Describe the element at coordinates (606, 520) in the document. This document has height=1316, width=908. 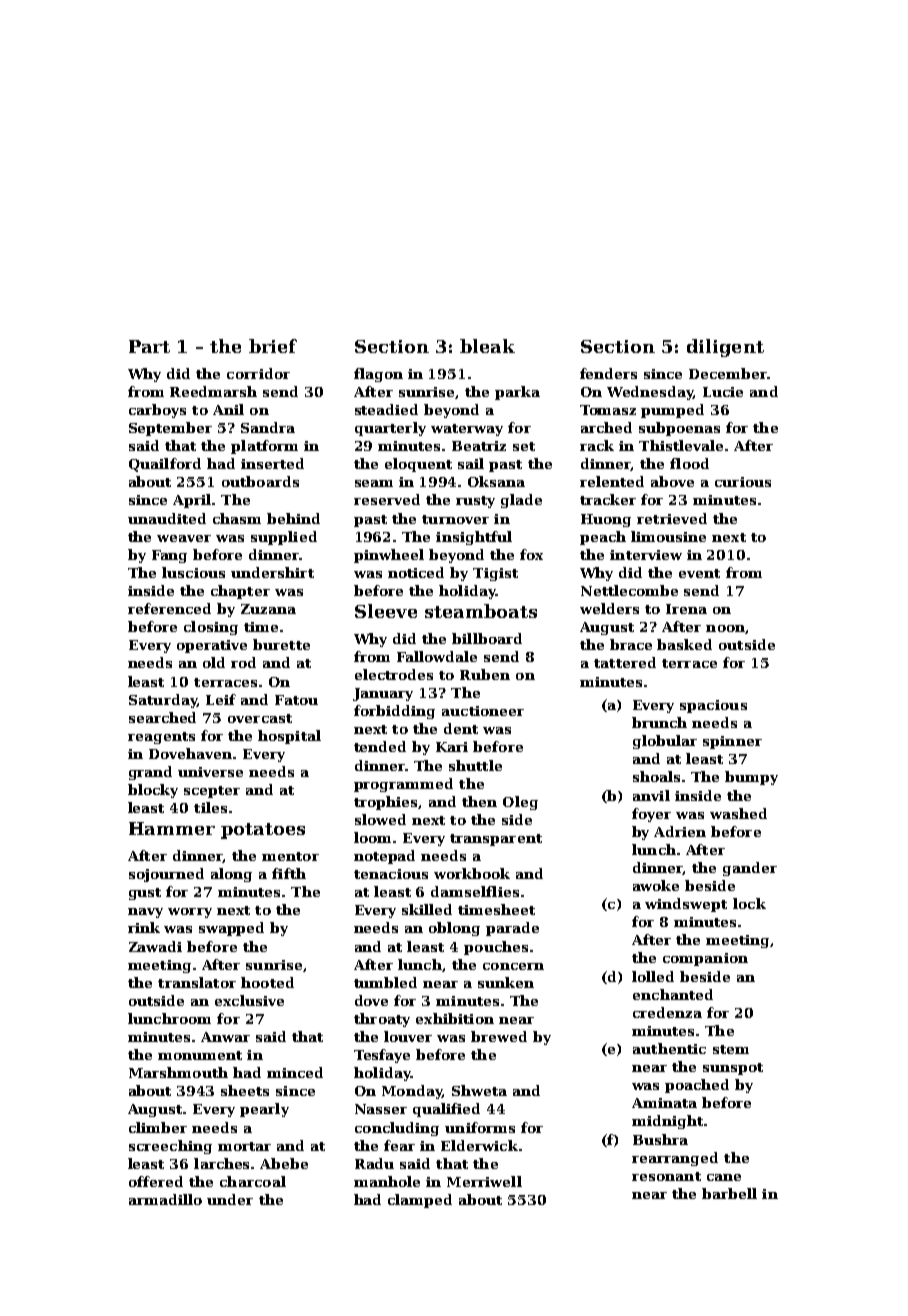
I see `Huong` at that location.
